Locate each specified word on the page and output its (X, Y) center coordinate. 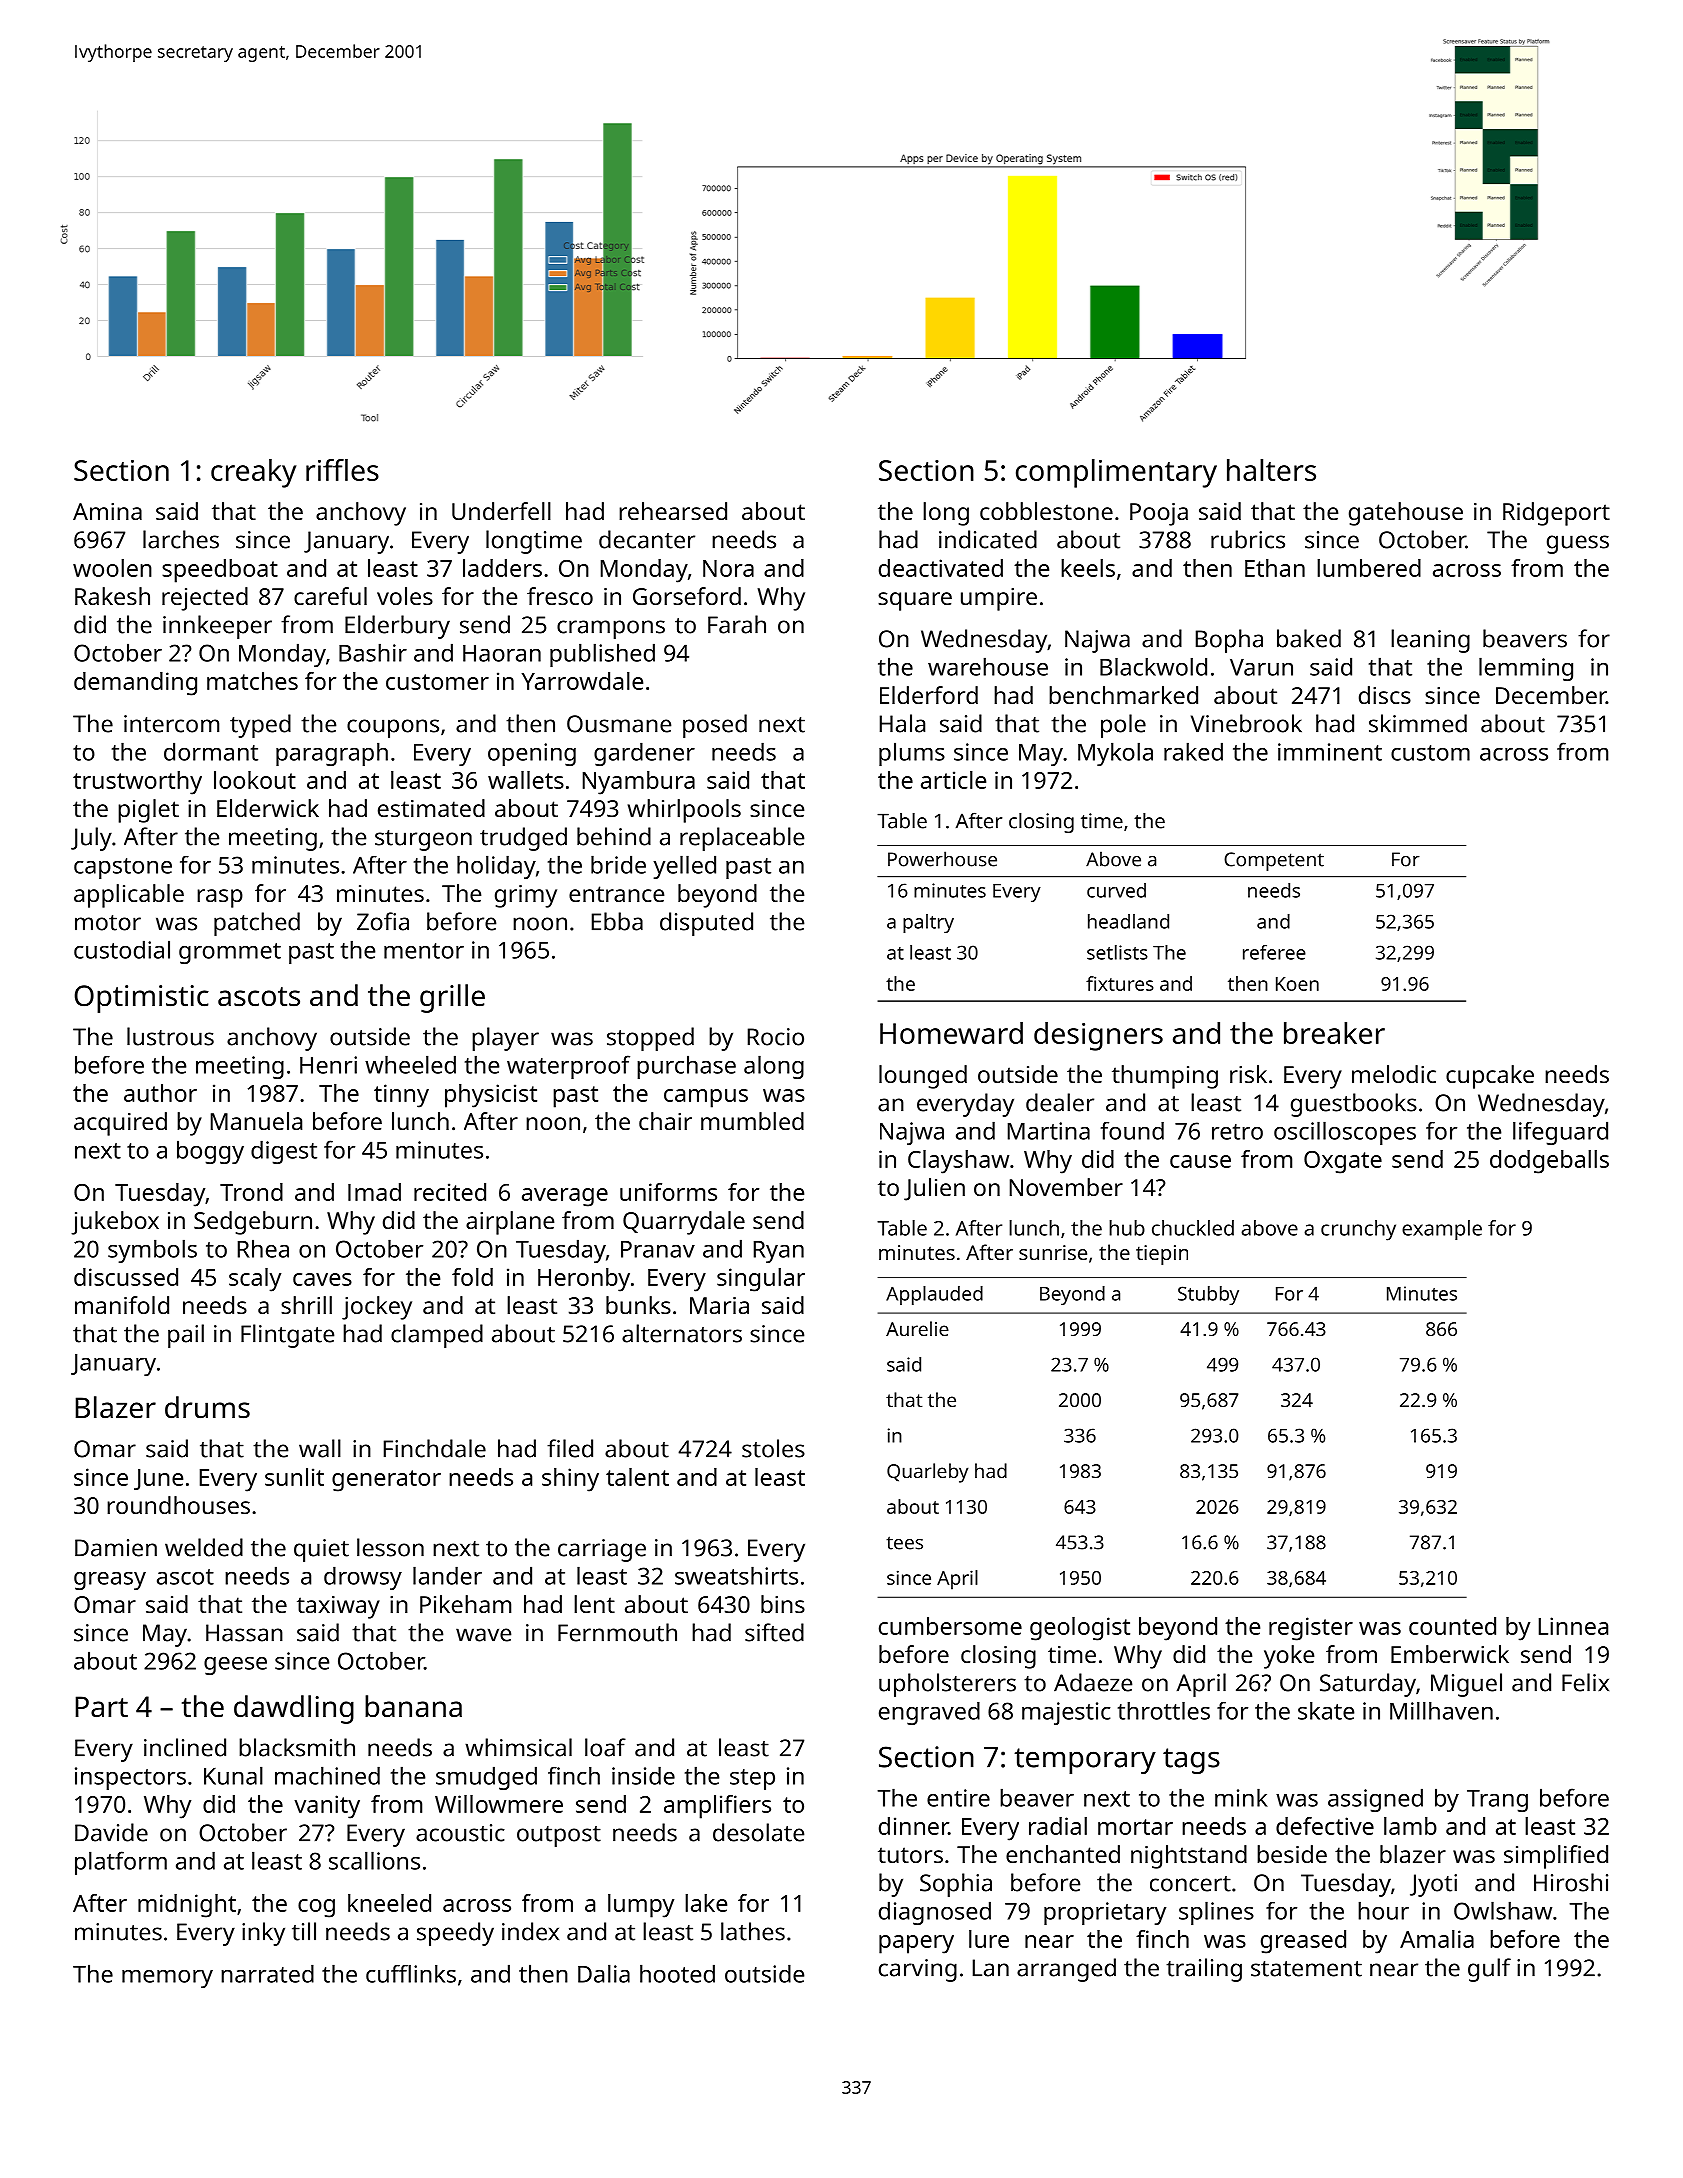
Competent (1274, 861)
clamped (437, 1336)
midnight (187, 1906)
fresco (560, 596)
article (953, 780)
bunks (638, 1305)
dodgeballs (1549, 1162)
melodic (1394, 1074)
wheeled (410, 1064)
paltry (928, 923)
